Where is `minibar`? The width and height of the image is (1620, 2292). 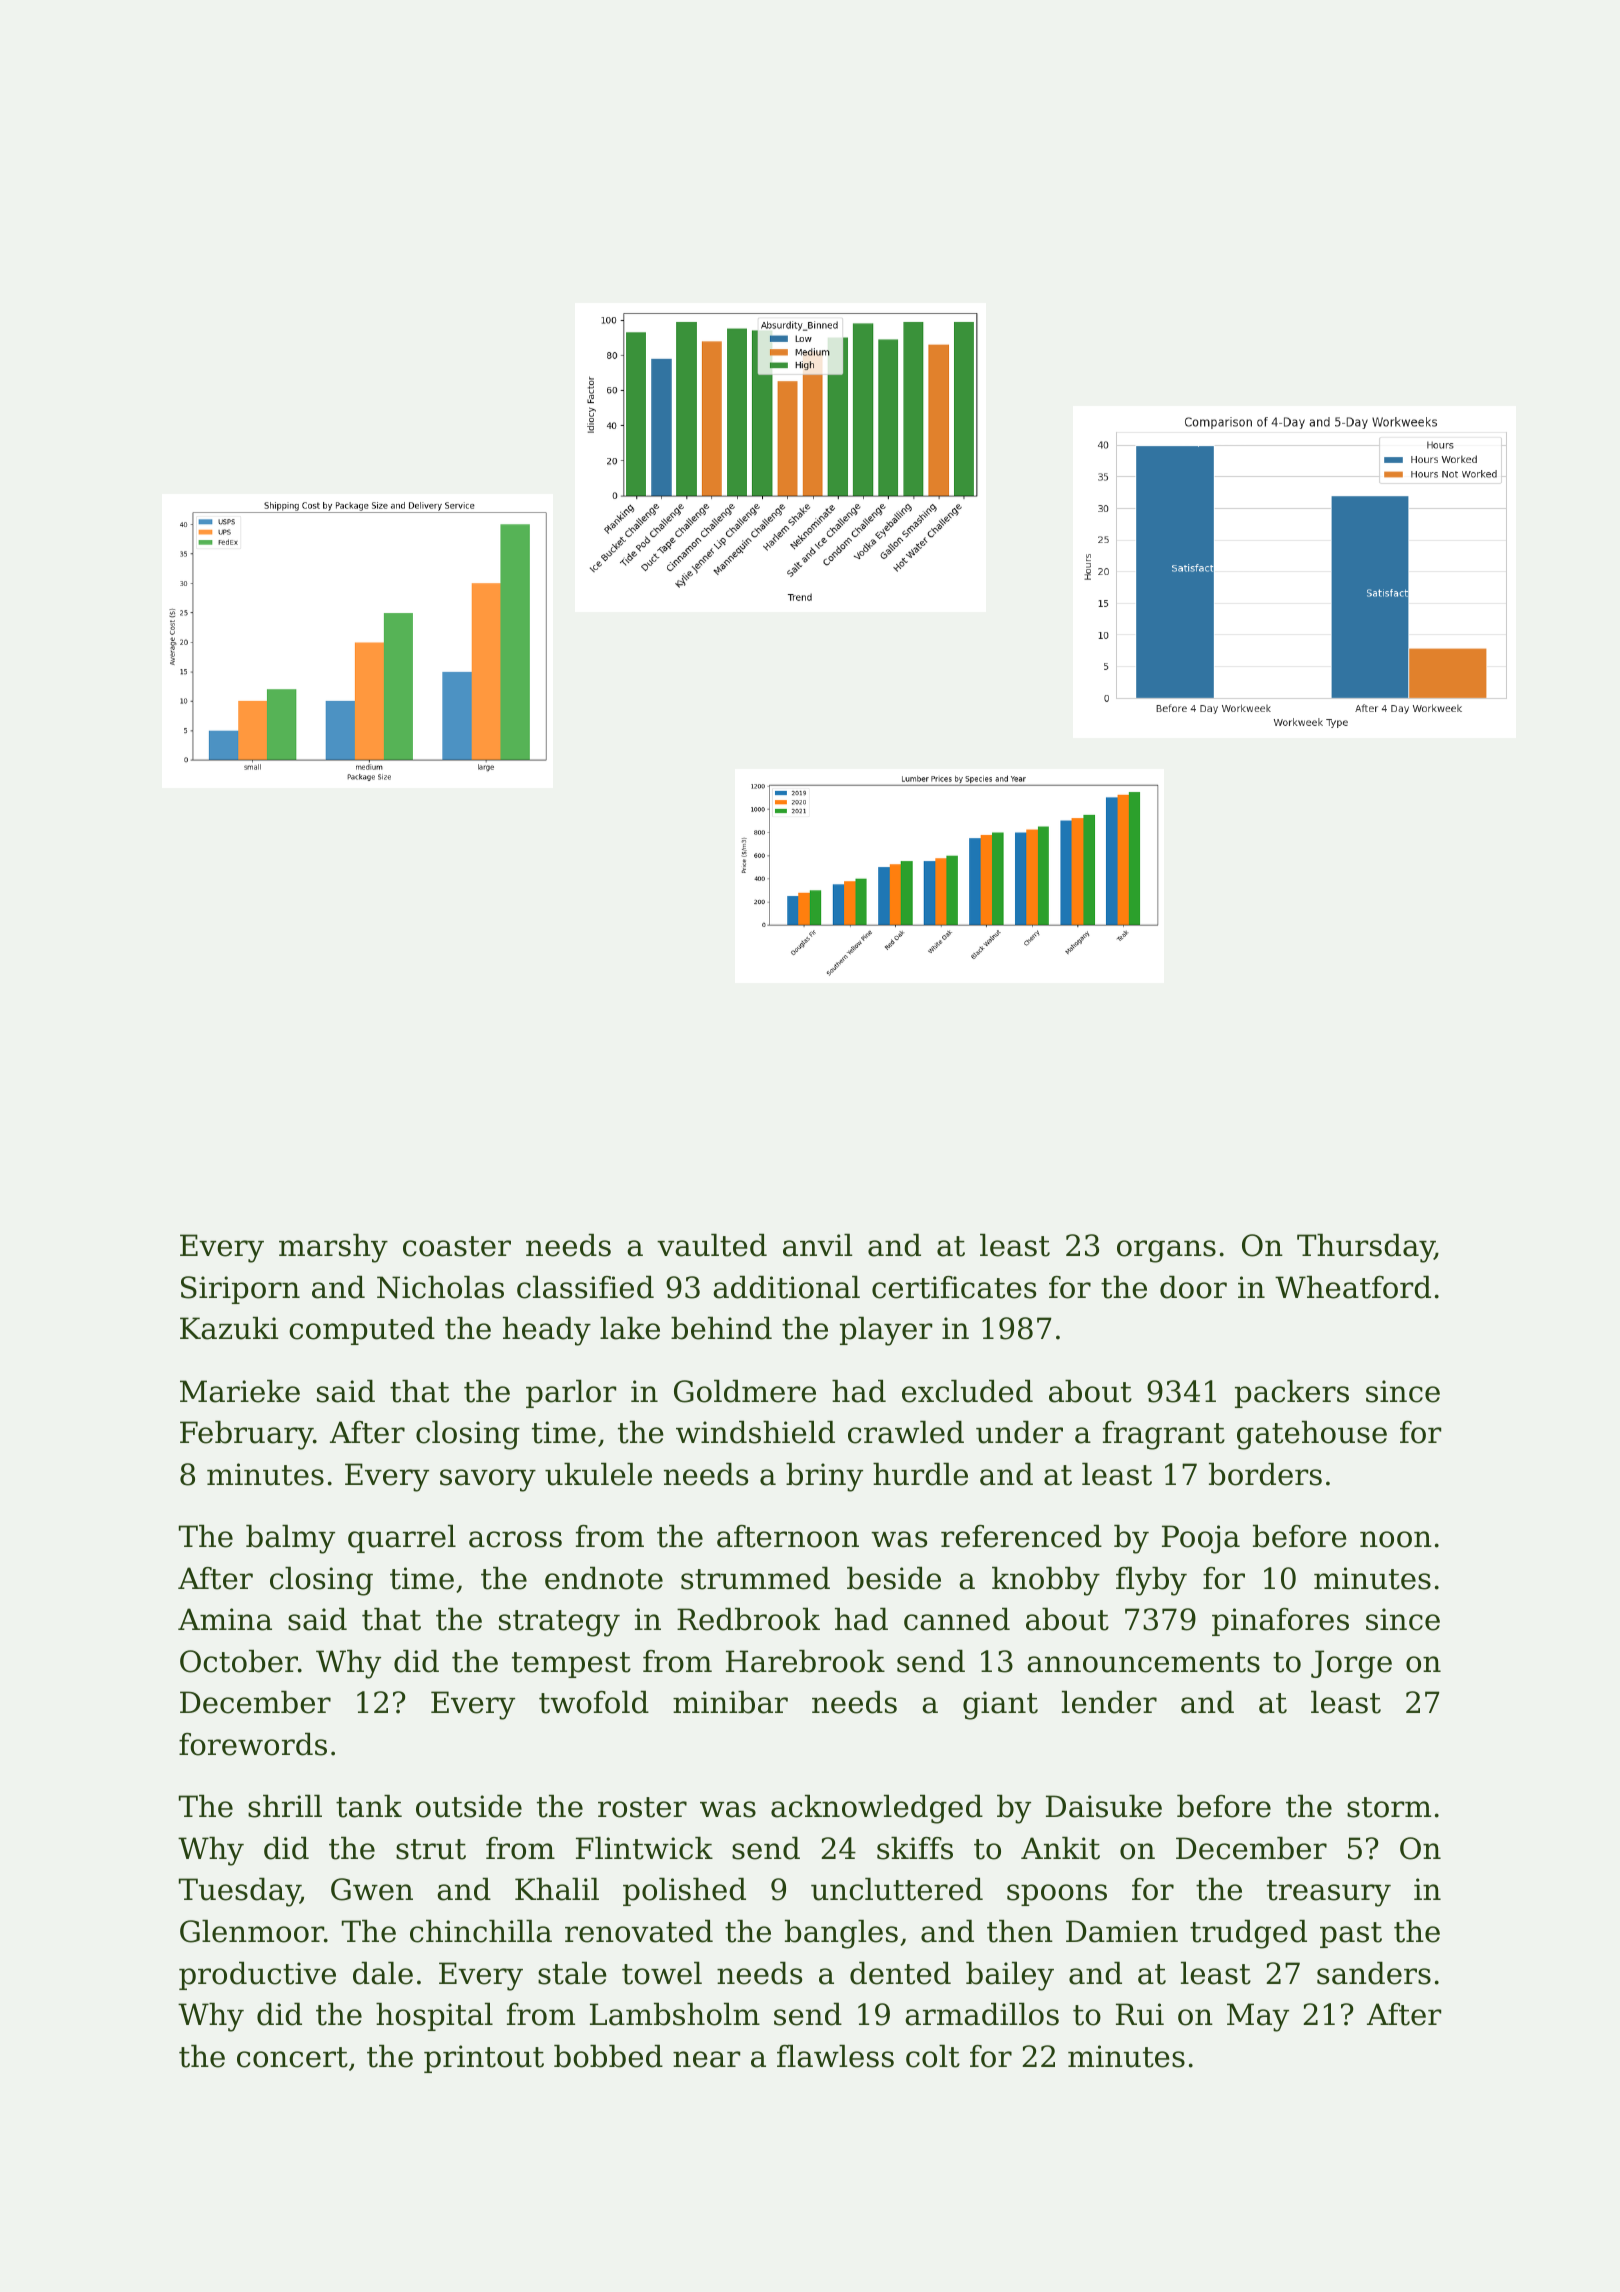
minibar is located at coordinates (730, 1702).
